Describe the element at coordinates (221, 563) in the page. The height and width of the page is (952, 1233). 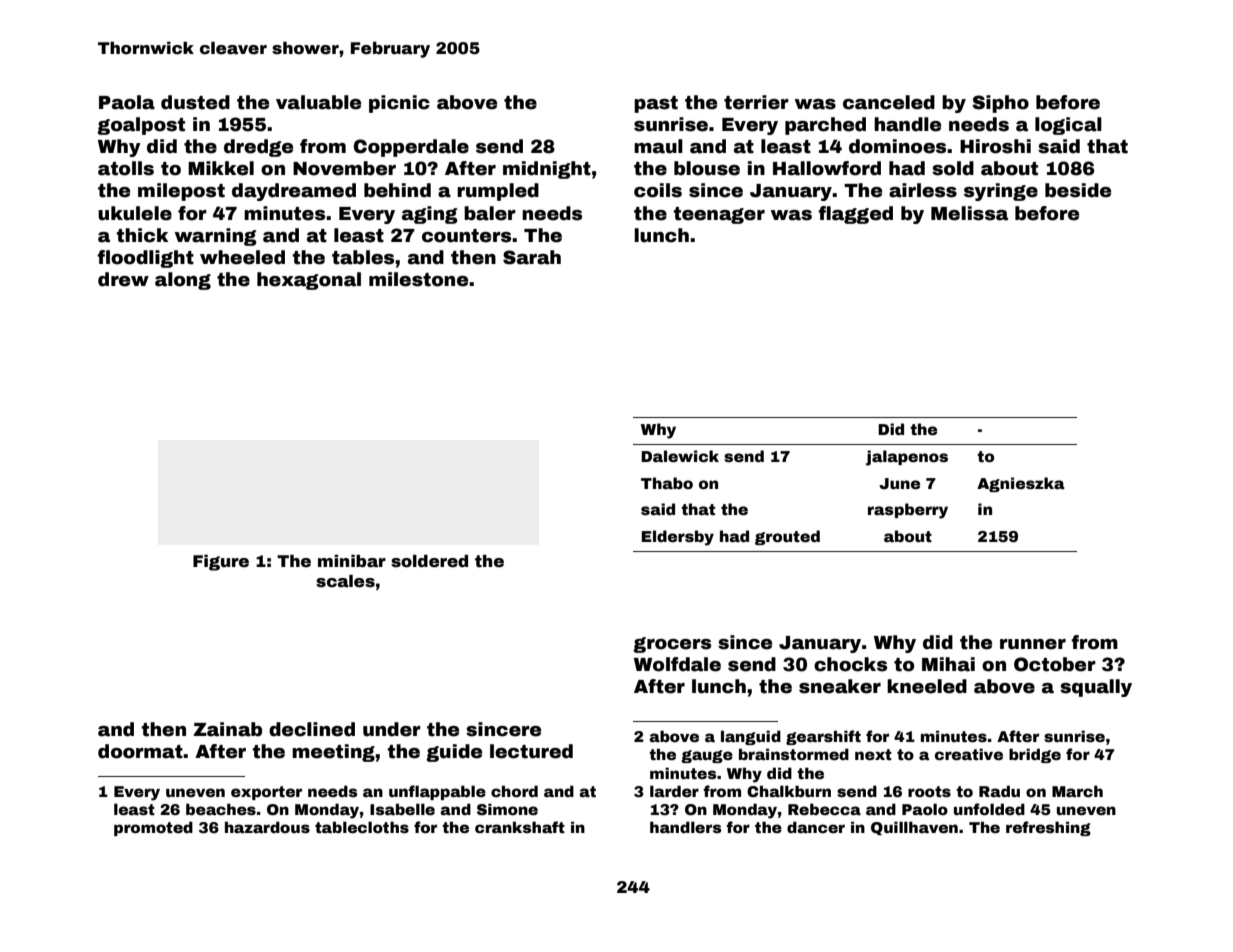
I see `Figure` at that location.
